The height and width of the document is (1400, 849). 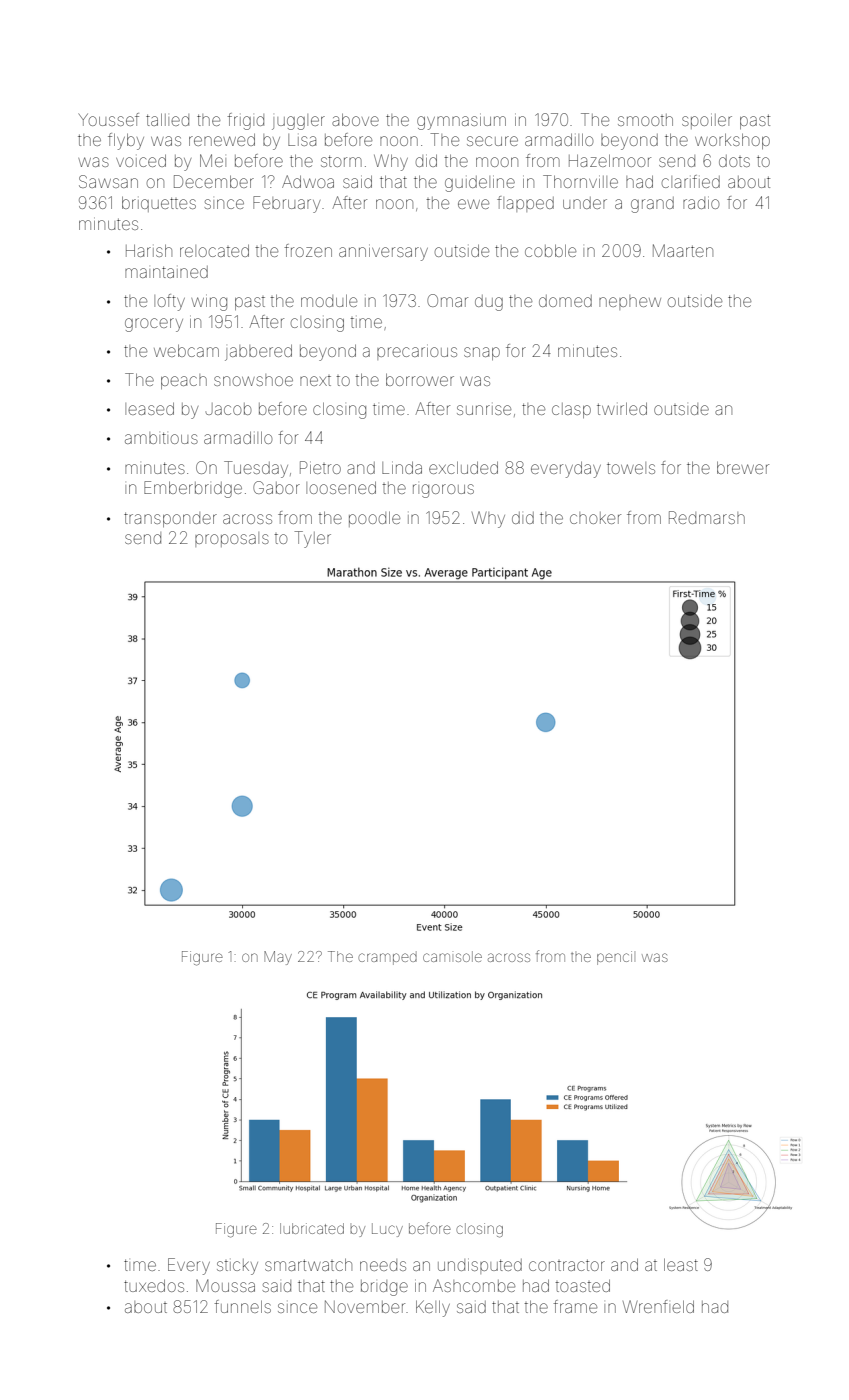 What do you see at coordinates (159, 204) in the document?
I see `briquettes` at bounding box center [159, 204].
